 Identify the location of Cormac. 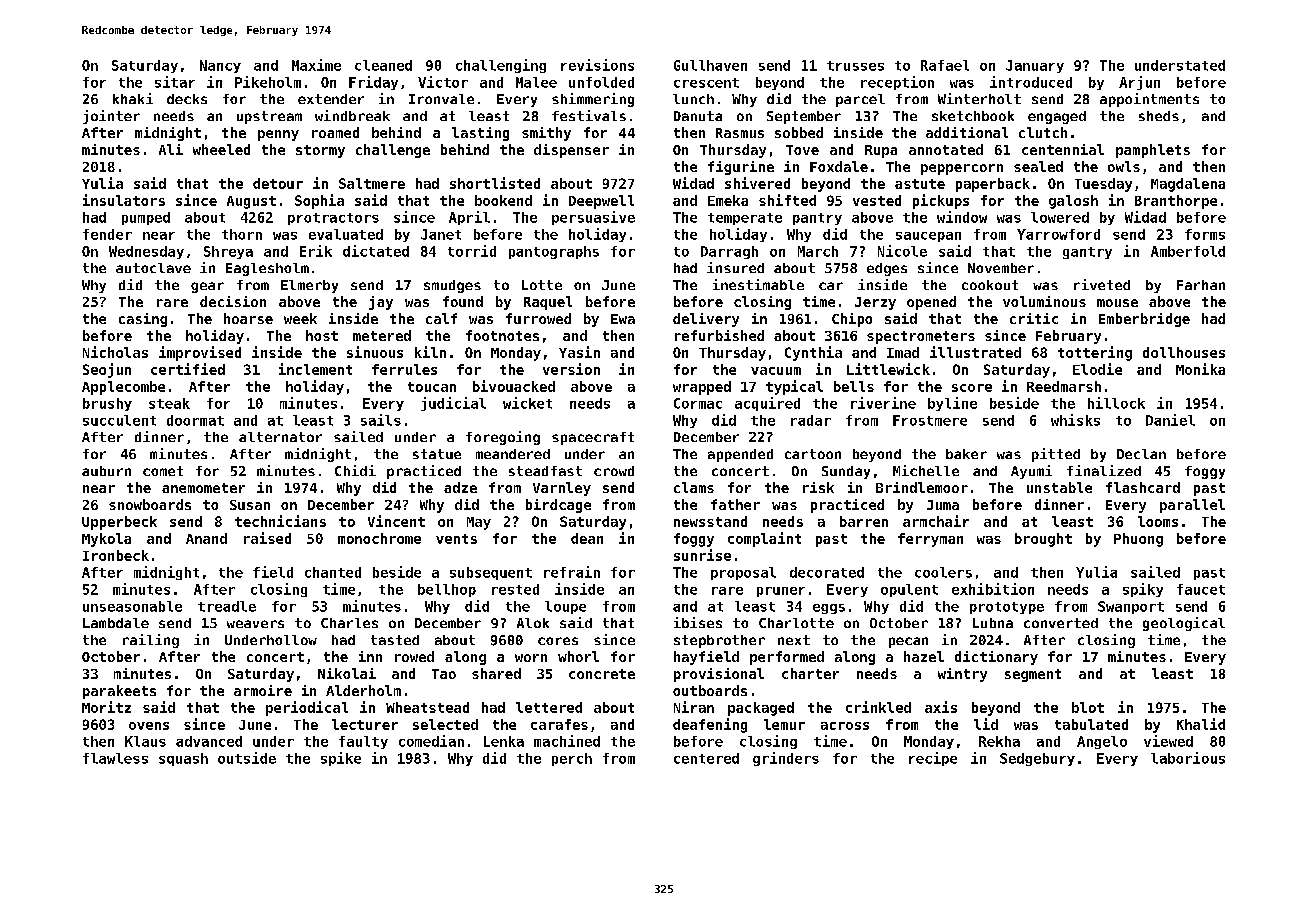
(698, 403).
